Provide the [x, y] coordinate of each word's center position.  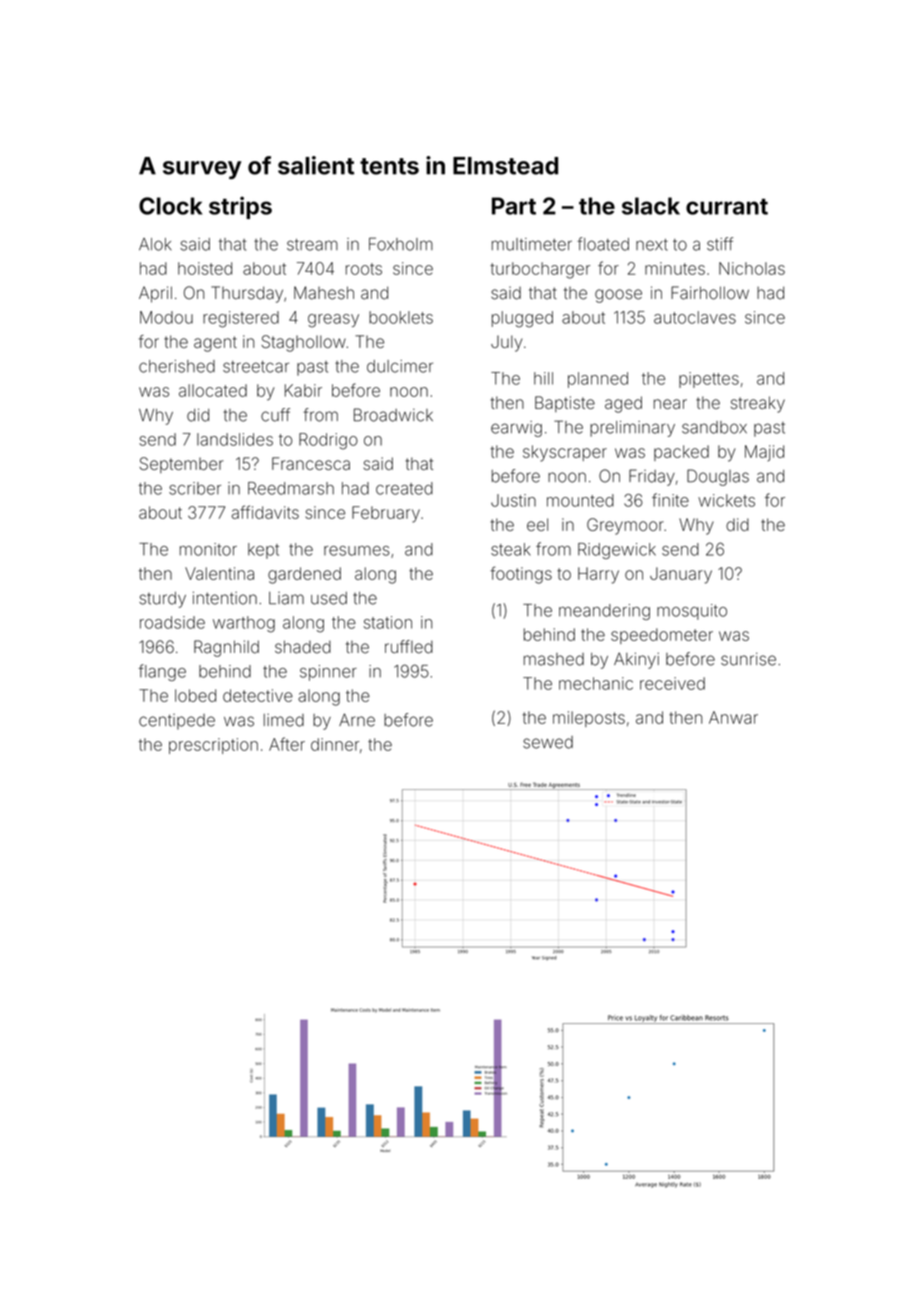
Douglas [718, 477]
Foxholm [401, 244]
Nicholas [752, 268]
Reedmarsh [291, 488]
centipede [177, 722]
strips [240, 207]
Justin [513, 500]
